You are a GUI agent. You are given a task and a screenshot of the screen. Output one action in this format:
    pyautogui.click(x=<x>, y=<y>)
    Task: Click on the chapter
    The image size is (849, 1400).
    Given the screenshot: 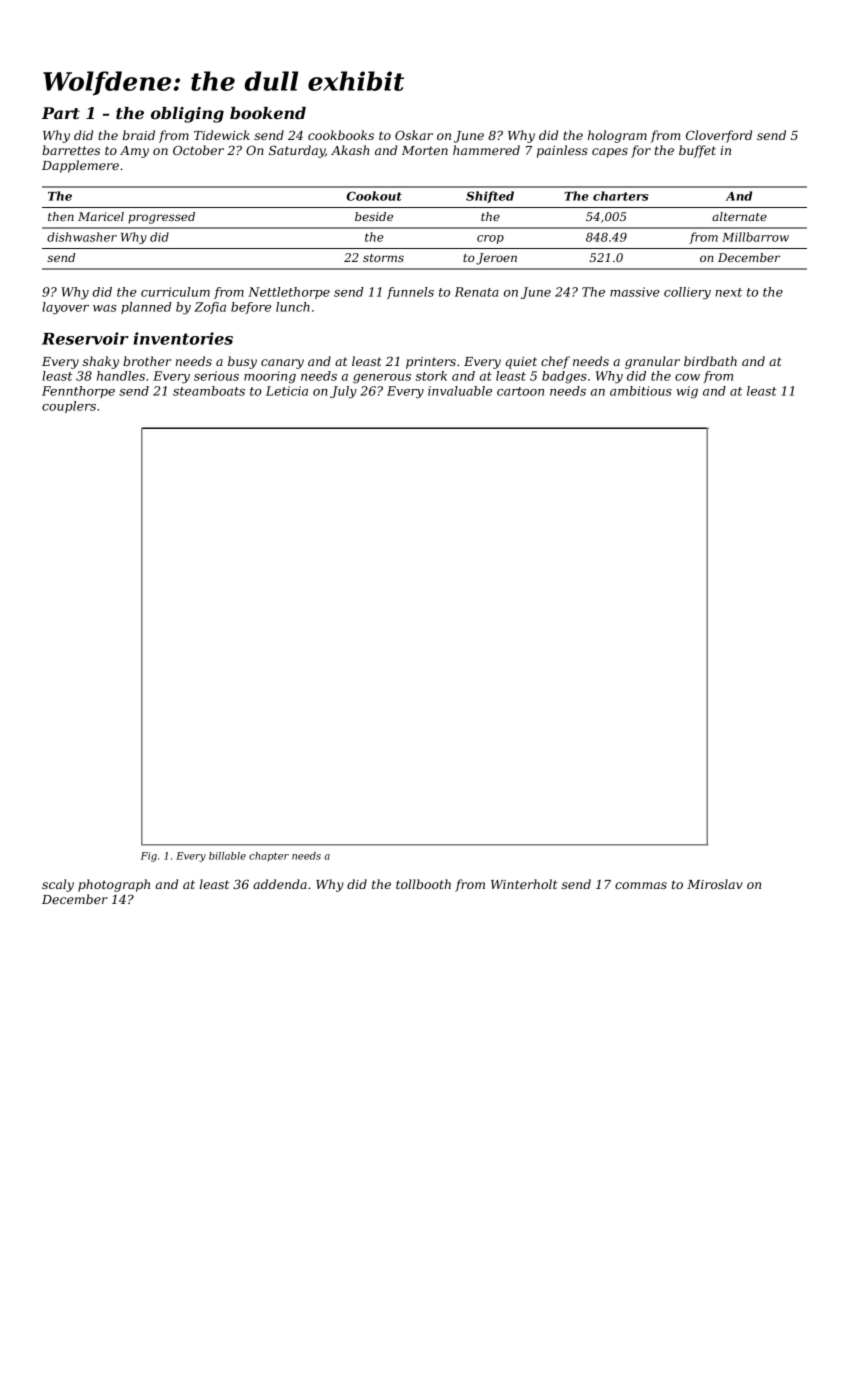 What is the action you would take?
    pyautogui.click(x=269, y=857)
